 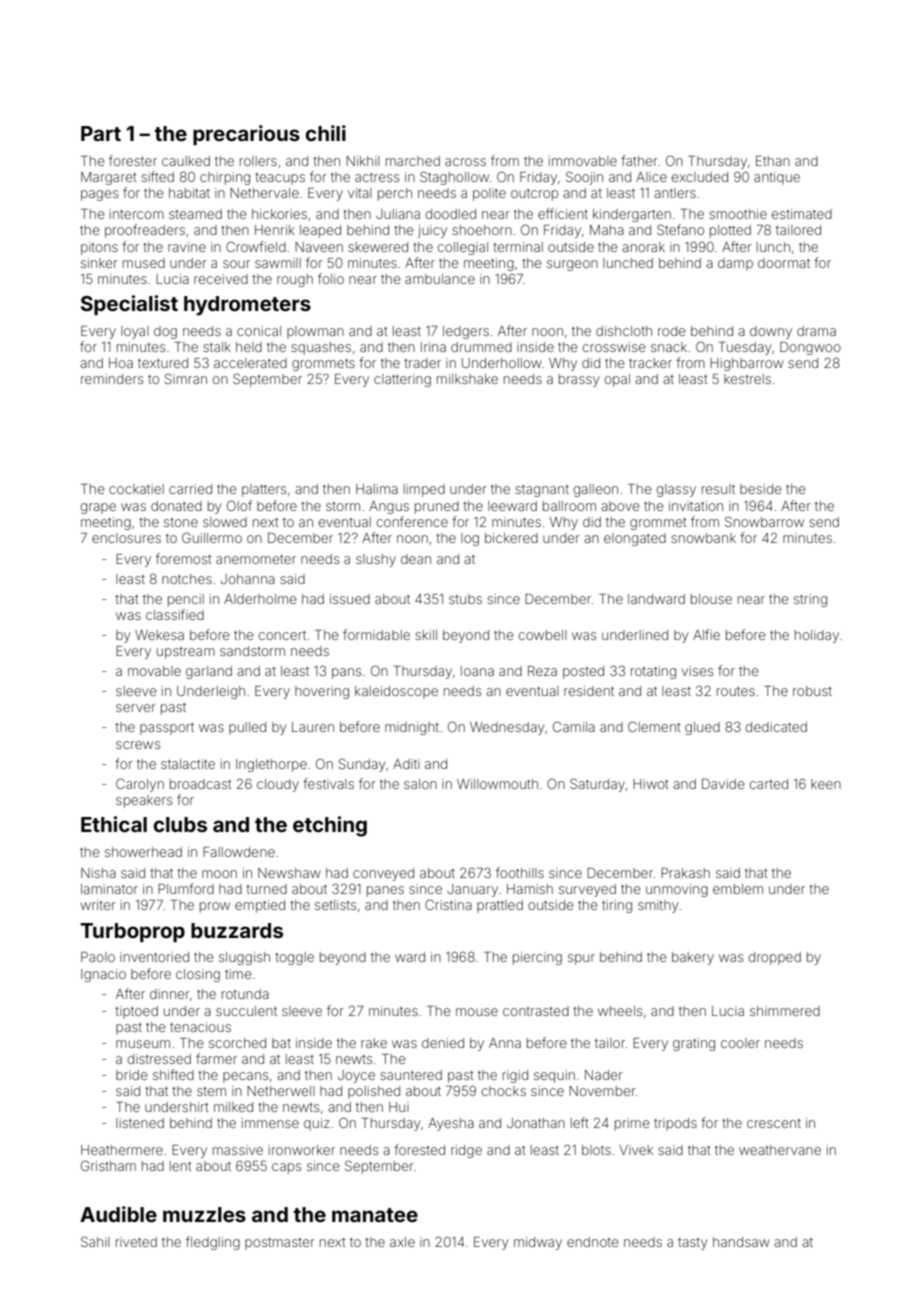 I want to click on piercing, so click(x=537, y=958).
